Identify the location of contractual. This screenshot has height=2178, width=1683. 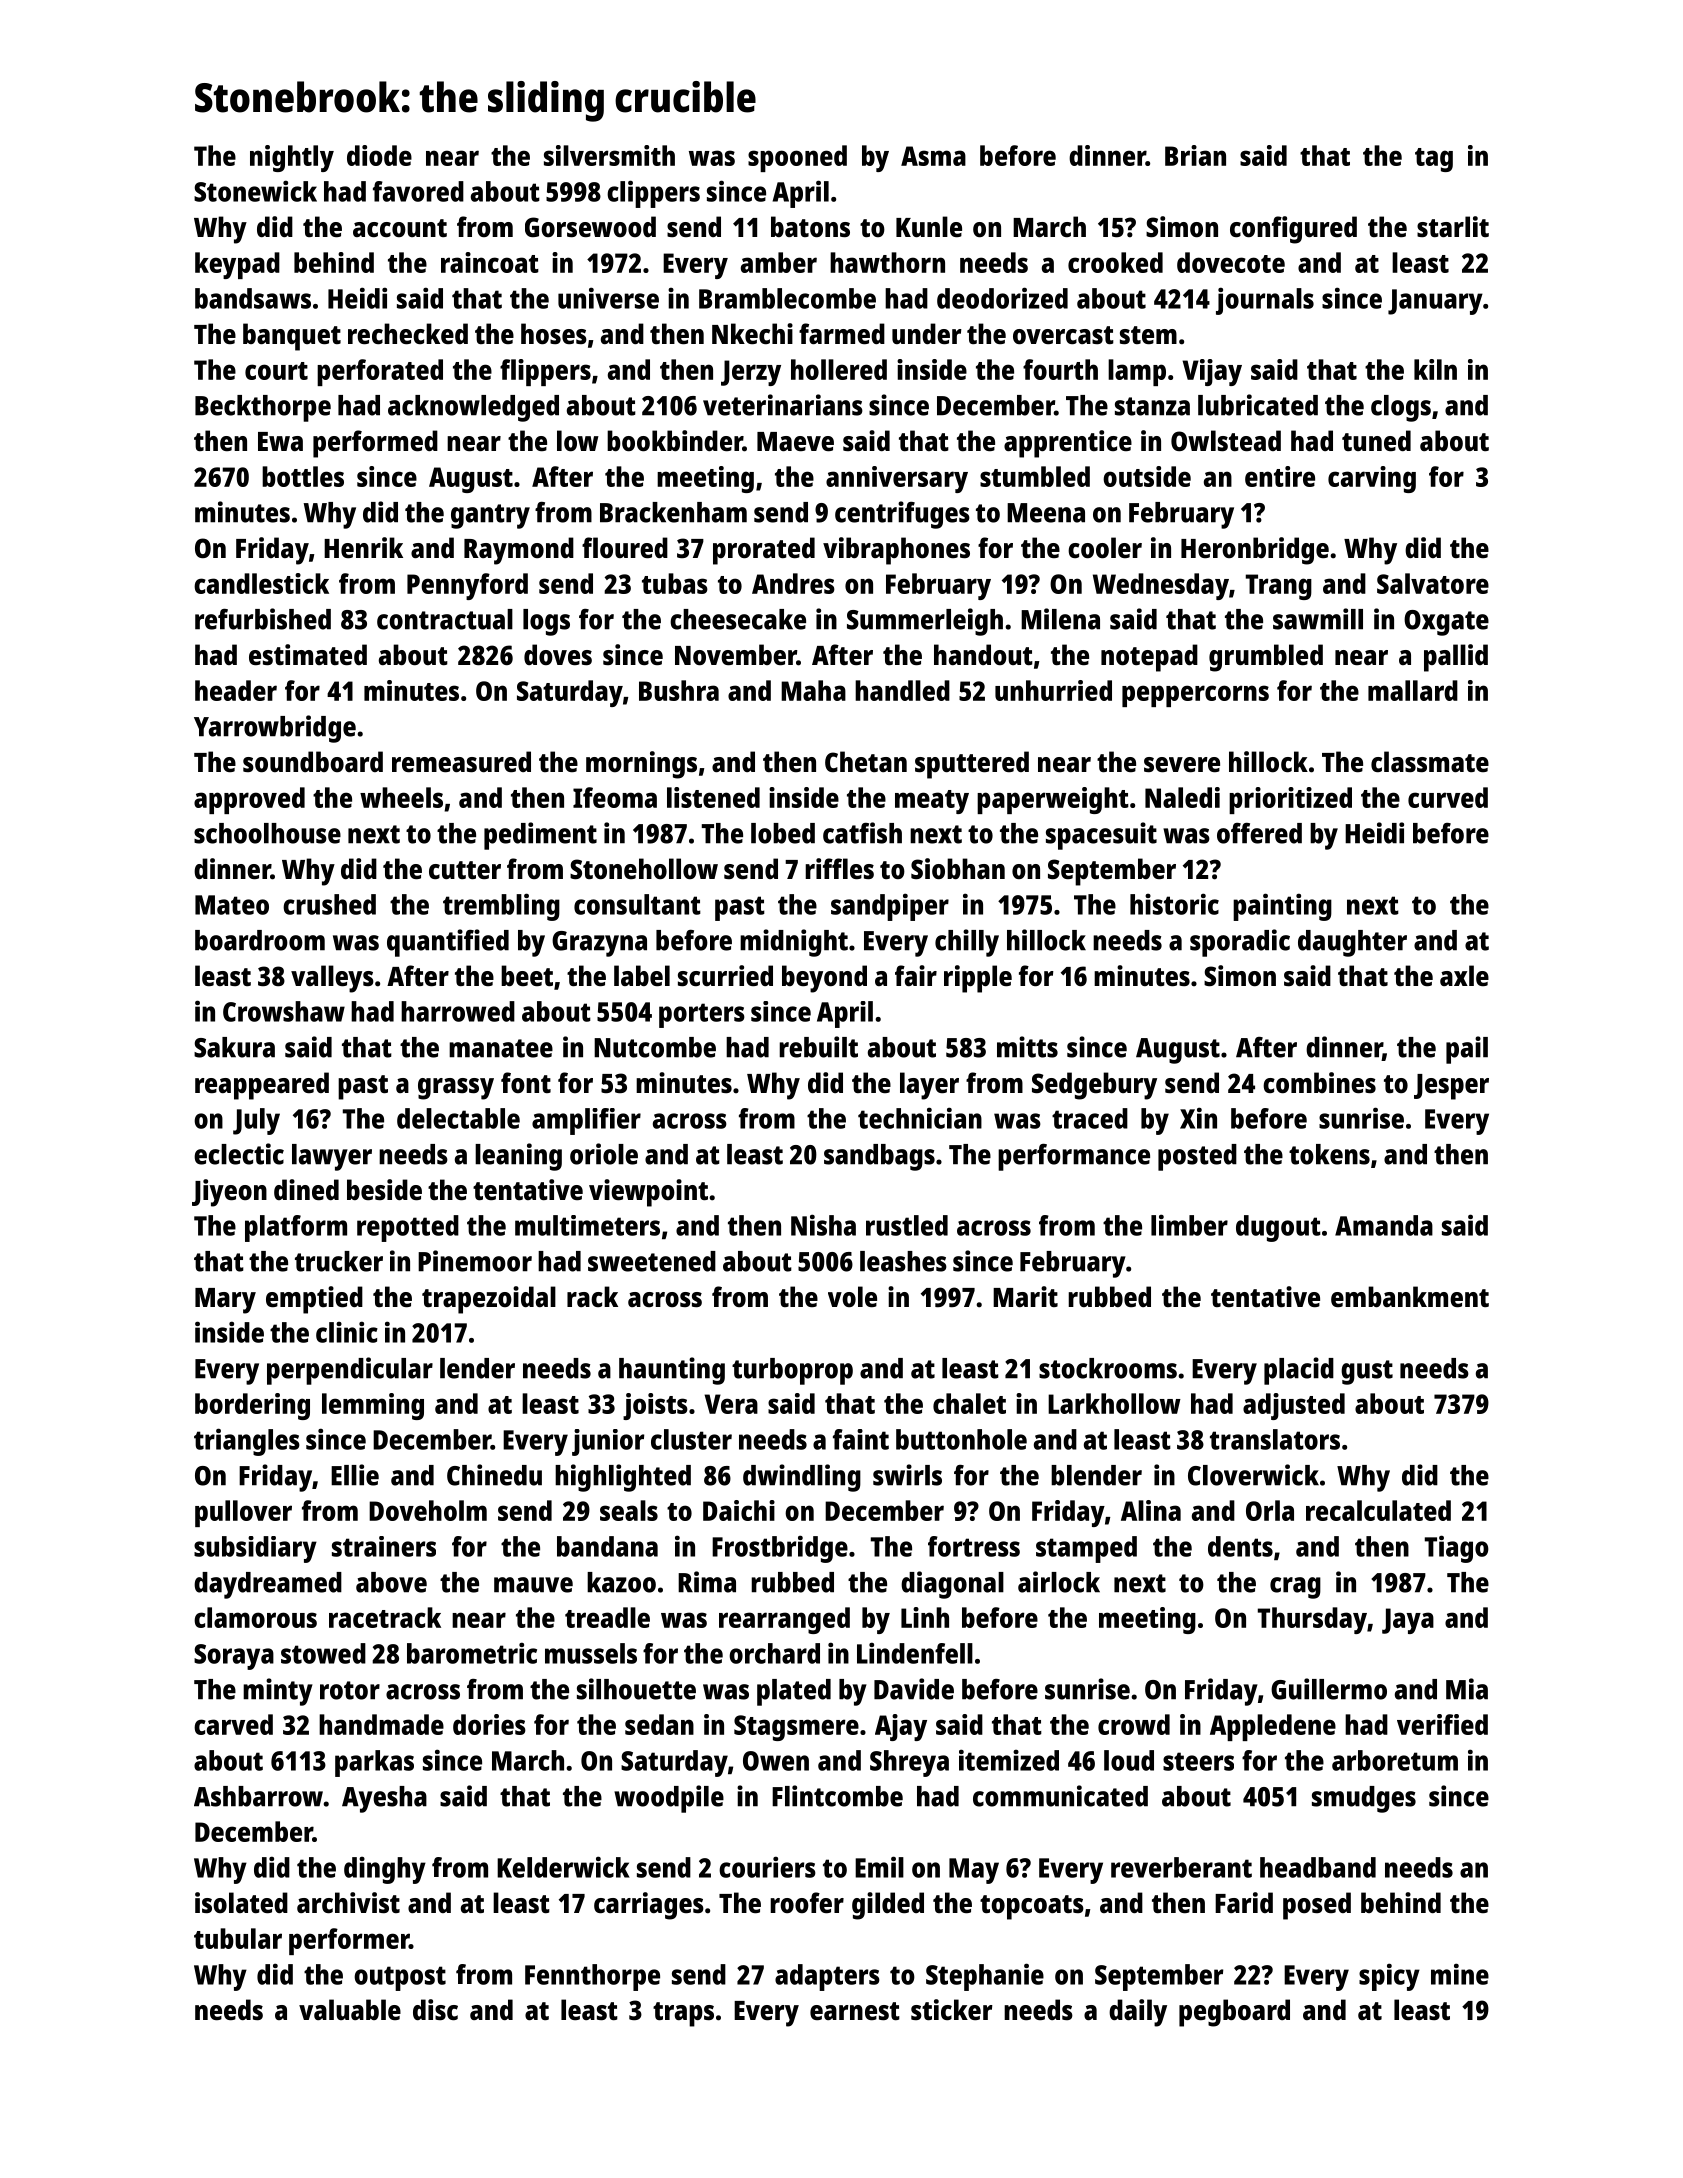
(445, 619).
